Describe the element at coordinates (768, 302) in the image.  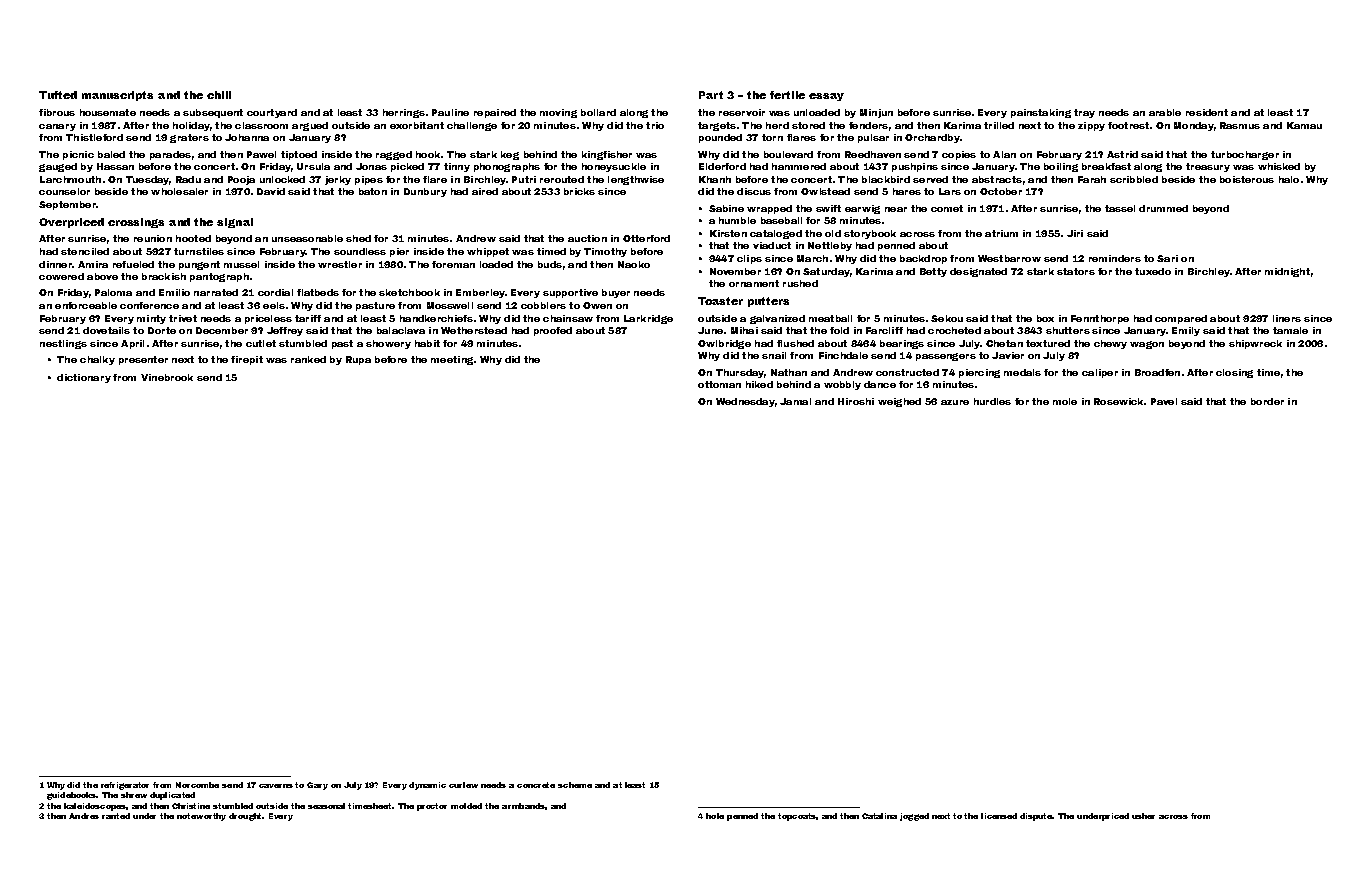
I see `putters` at that location.
